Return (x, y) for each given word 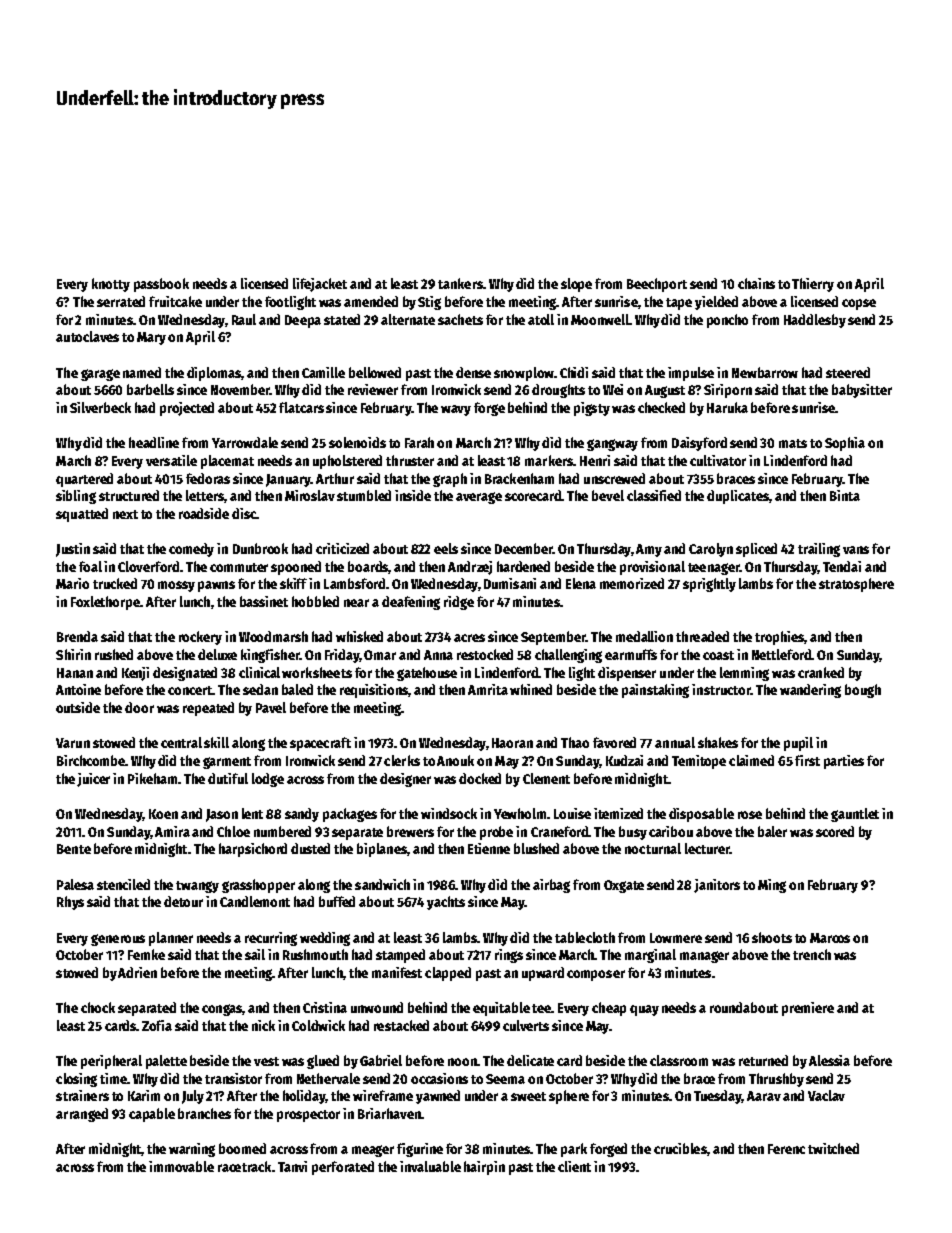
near (356, 603)
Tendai (842, 566)
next (125, 514)
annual (675, 742)
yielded (716, 303)
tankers (460, 283)
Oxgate (624, 886)
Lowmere (676, 938)
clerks (402, 760)
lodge (268, 780)
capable (152, 1115)
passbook (161, 285)
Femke (146, 954)
